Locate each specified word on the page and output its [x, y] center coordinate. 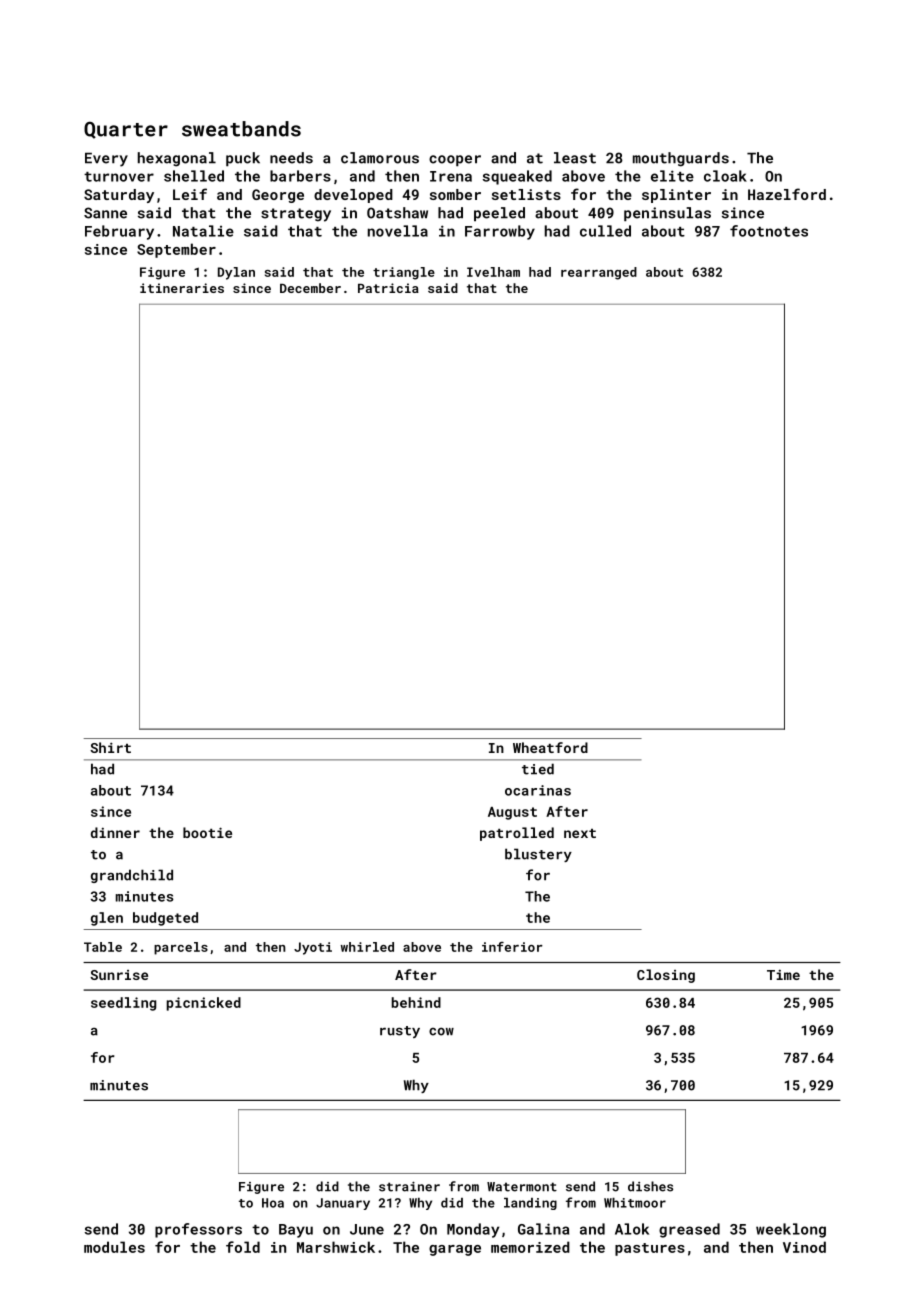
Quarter [126, 130]
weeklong [791, 1230]
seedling [123, 1004]
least [575, 158]
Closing [666, 976]
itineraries [182, 288]
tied [538, 769]
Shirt [110, 747]
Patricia [388, 288]
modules [114, 1247]
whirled [367, 947]
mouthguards [681, 159]
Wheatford [550, 747]
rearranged [599, 273]
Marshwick [336, 1247]
